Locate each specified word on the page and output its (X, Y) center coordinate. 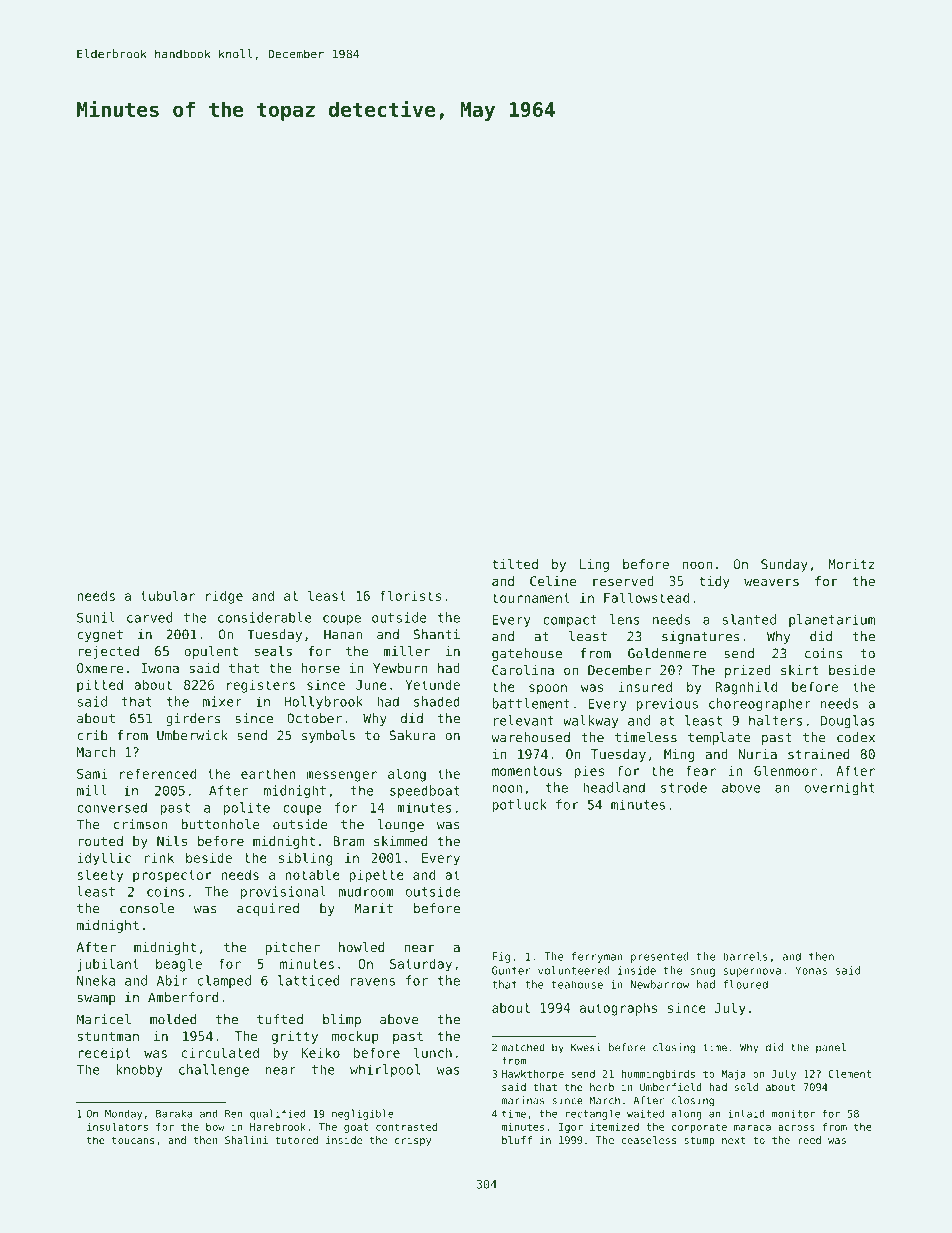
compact (570, 621)
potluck (519, 805)
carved (149, 617)
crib (92, 735)
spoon (548, 689)
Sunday (784, 565)
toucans (133, 1140)
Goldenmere (667, 653)
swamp (96, 1000)
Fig (501, 957)
